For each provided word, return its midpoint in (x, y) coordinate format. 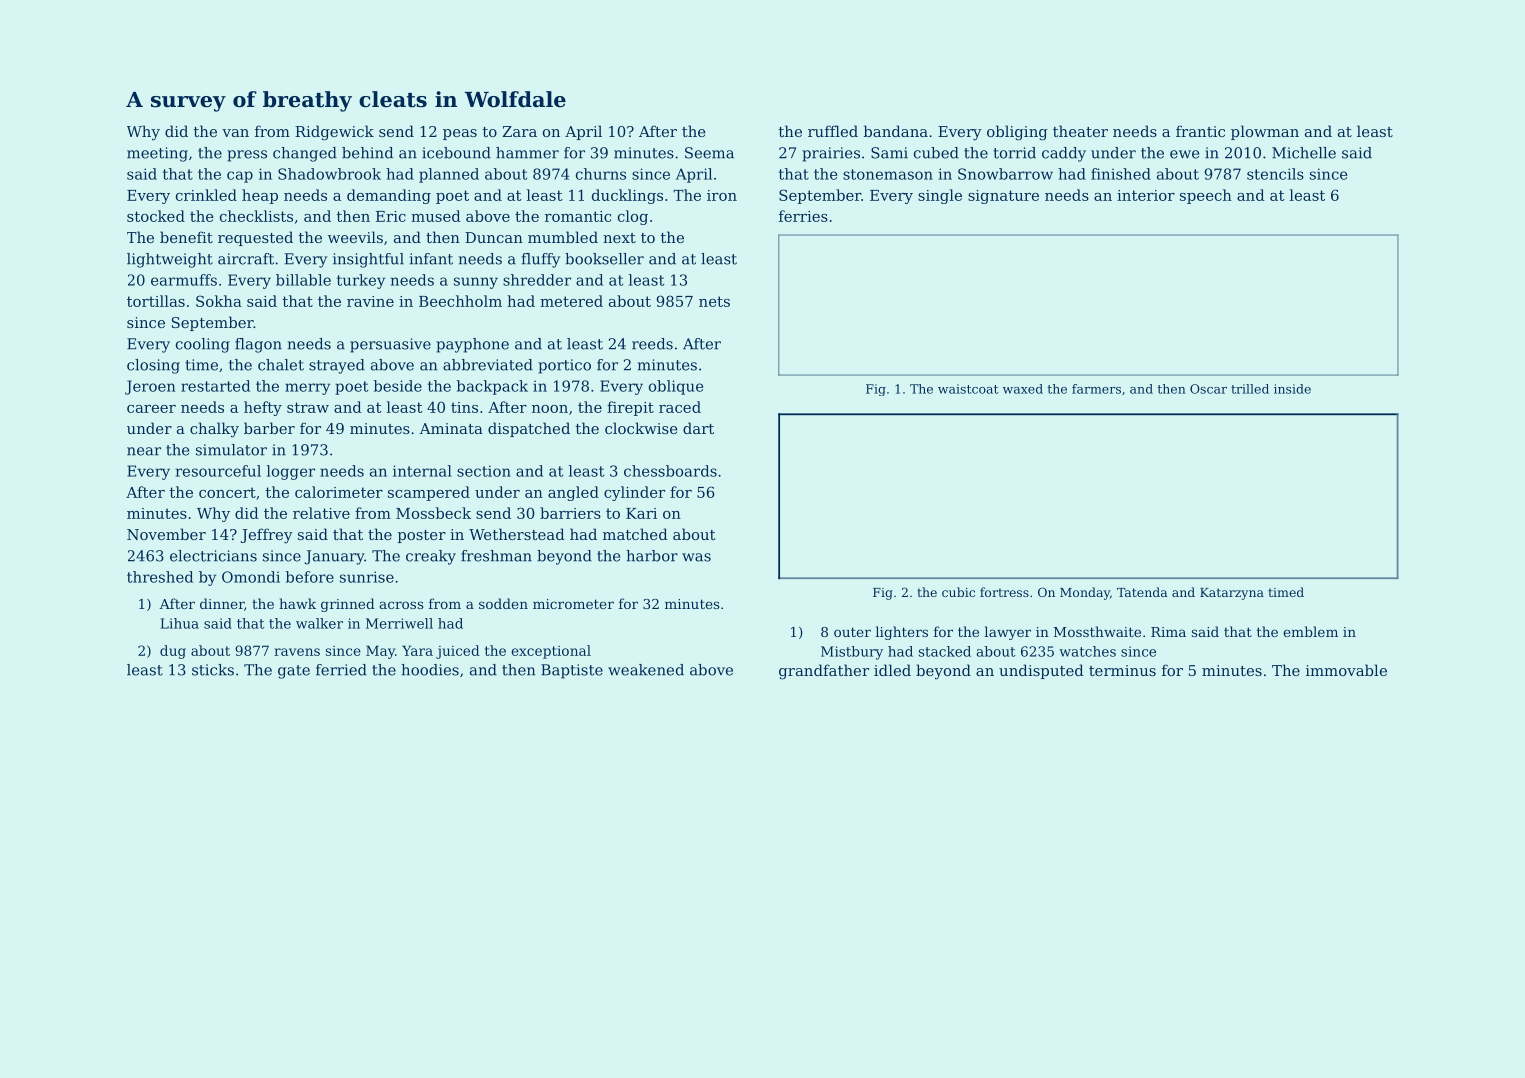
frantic (1200, 131)
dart (698, 428)
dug (173, 652)
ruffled (833, 131)
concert (227, 492)
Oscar (1208, 389)
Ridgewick (334, 133)
